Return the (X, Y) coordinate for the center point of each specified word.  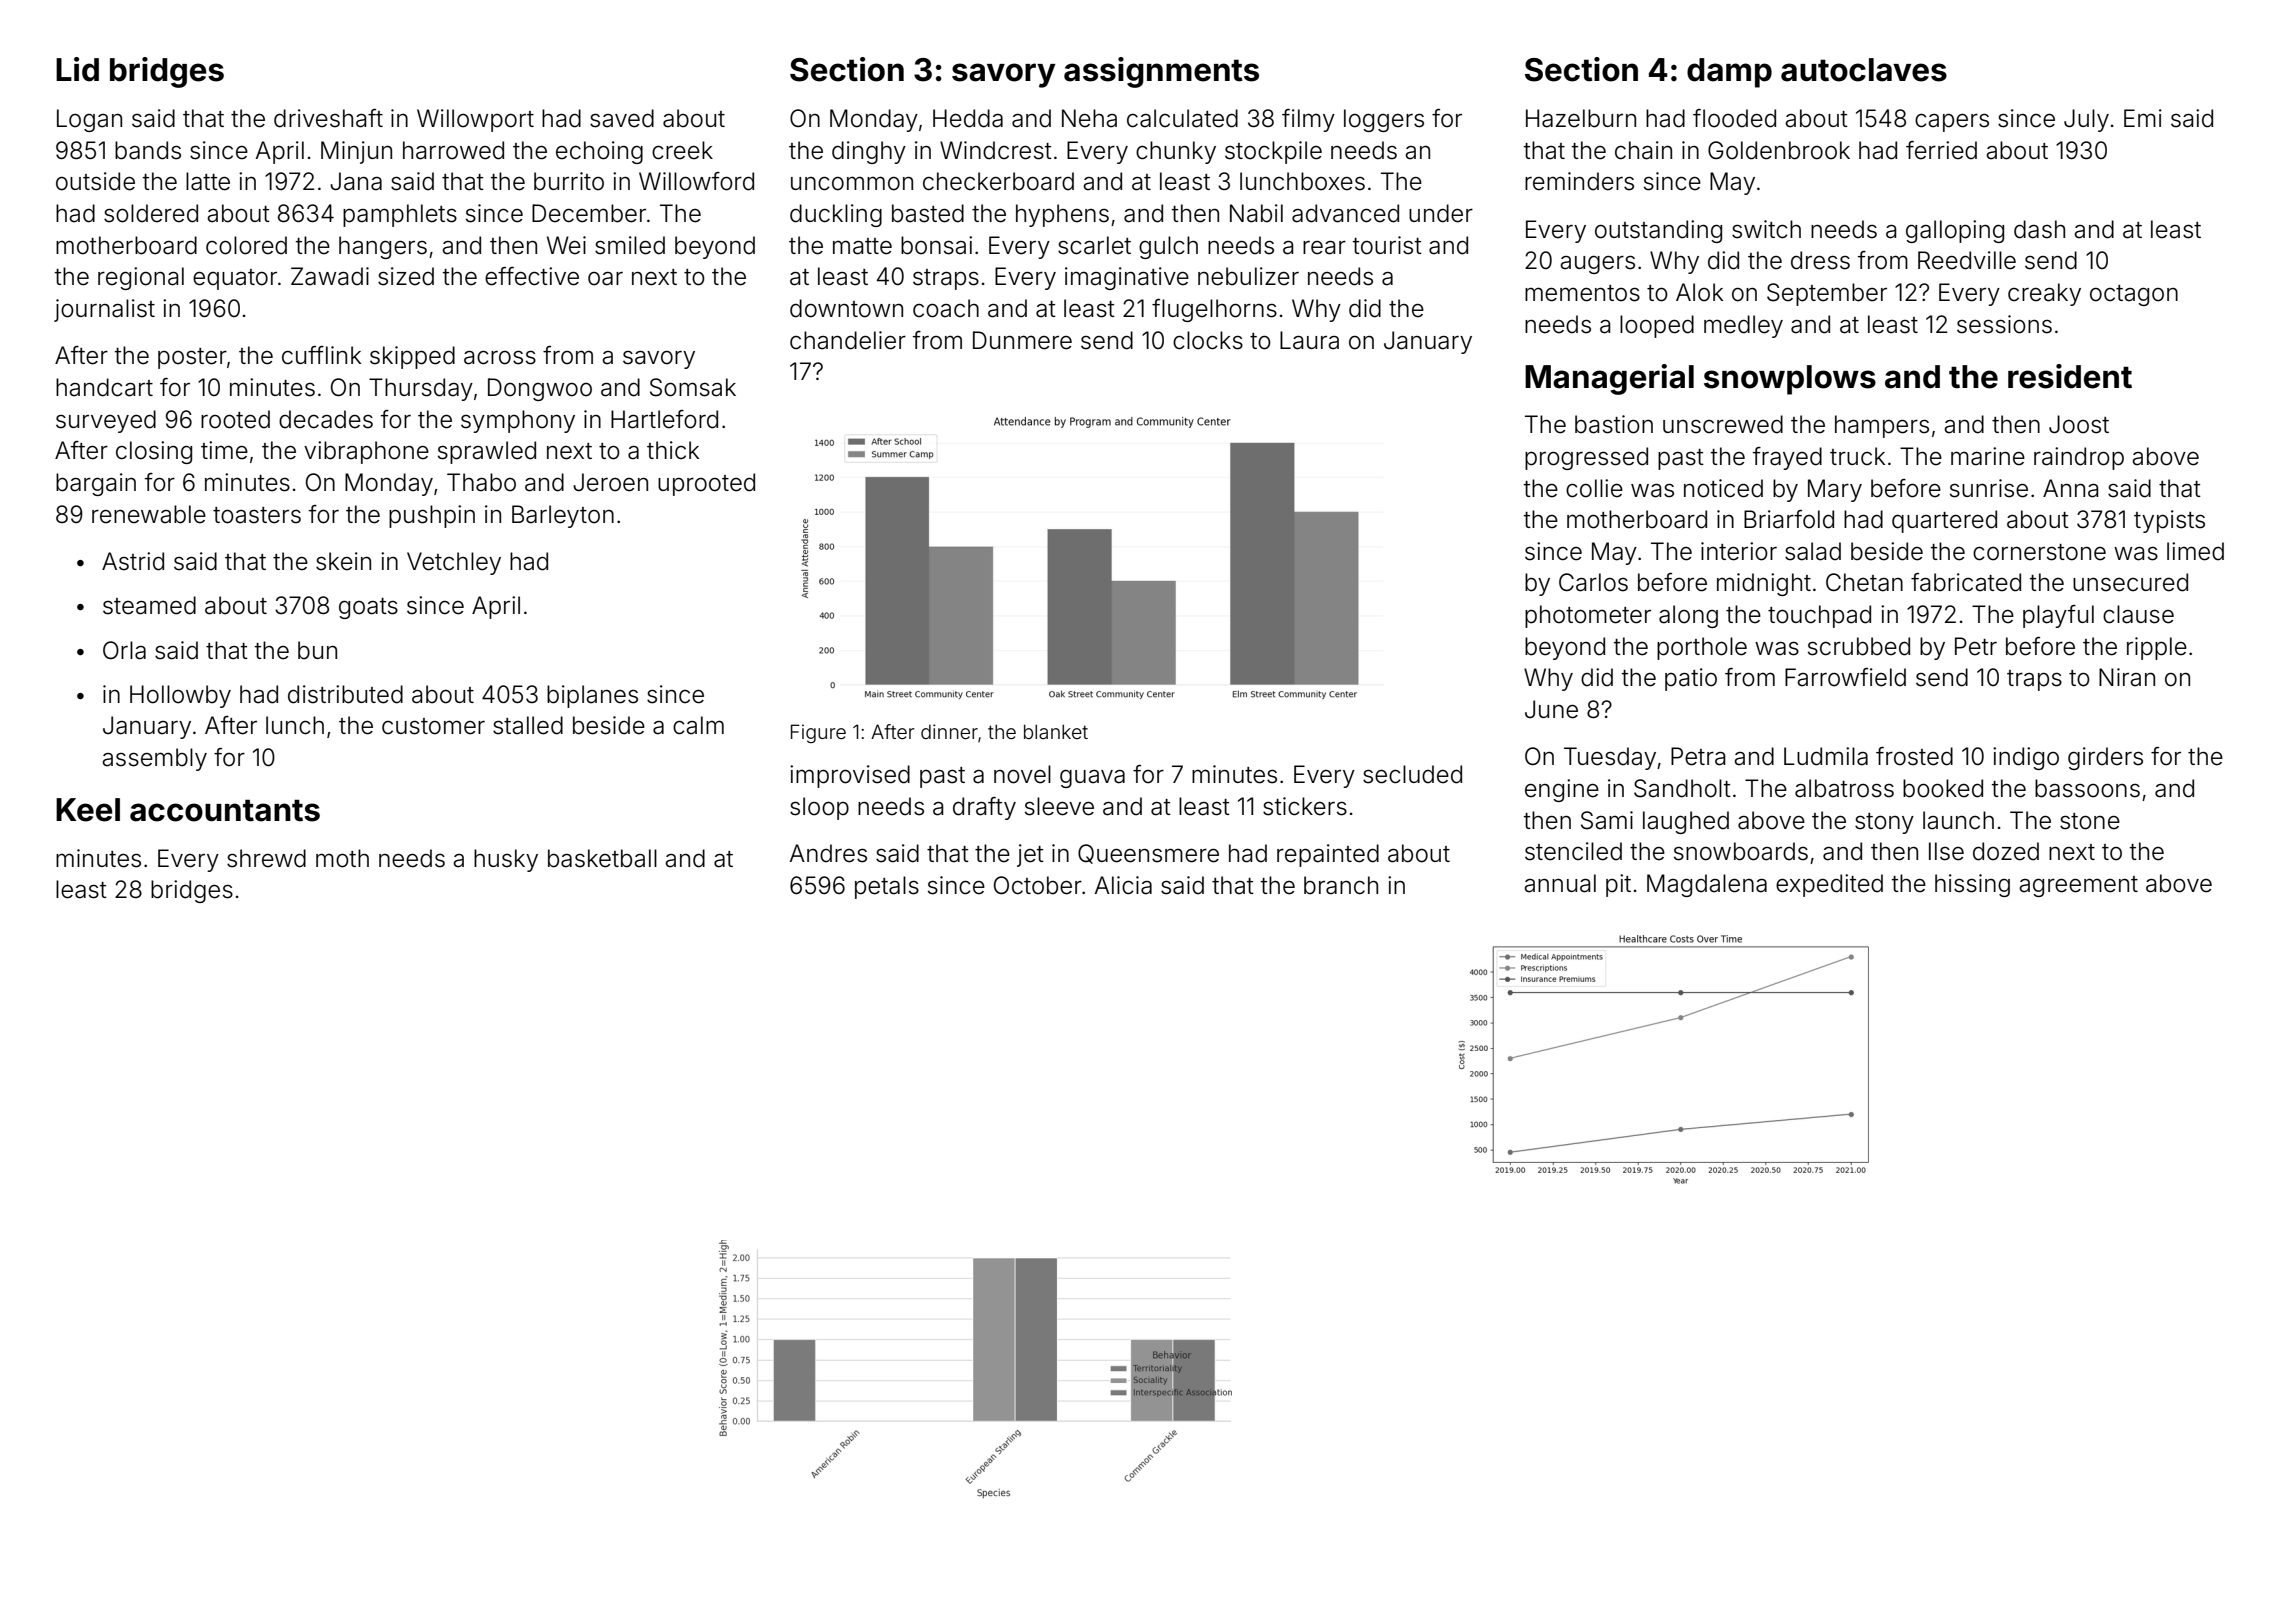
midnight (1764, 584)
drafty (984, 808)
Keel (88, 810)
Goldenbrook (1779, 150)
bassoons (2087, 788)
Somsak (693, 387)
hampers (1882, 426)
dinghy (869, 152)
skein (343, 561)
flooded (1734, 118)
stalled (528, 725)
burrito (569, 181)
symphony (518, 421)
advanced (1345, 213)
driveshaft (328, 118)
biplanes (592, 696)
